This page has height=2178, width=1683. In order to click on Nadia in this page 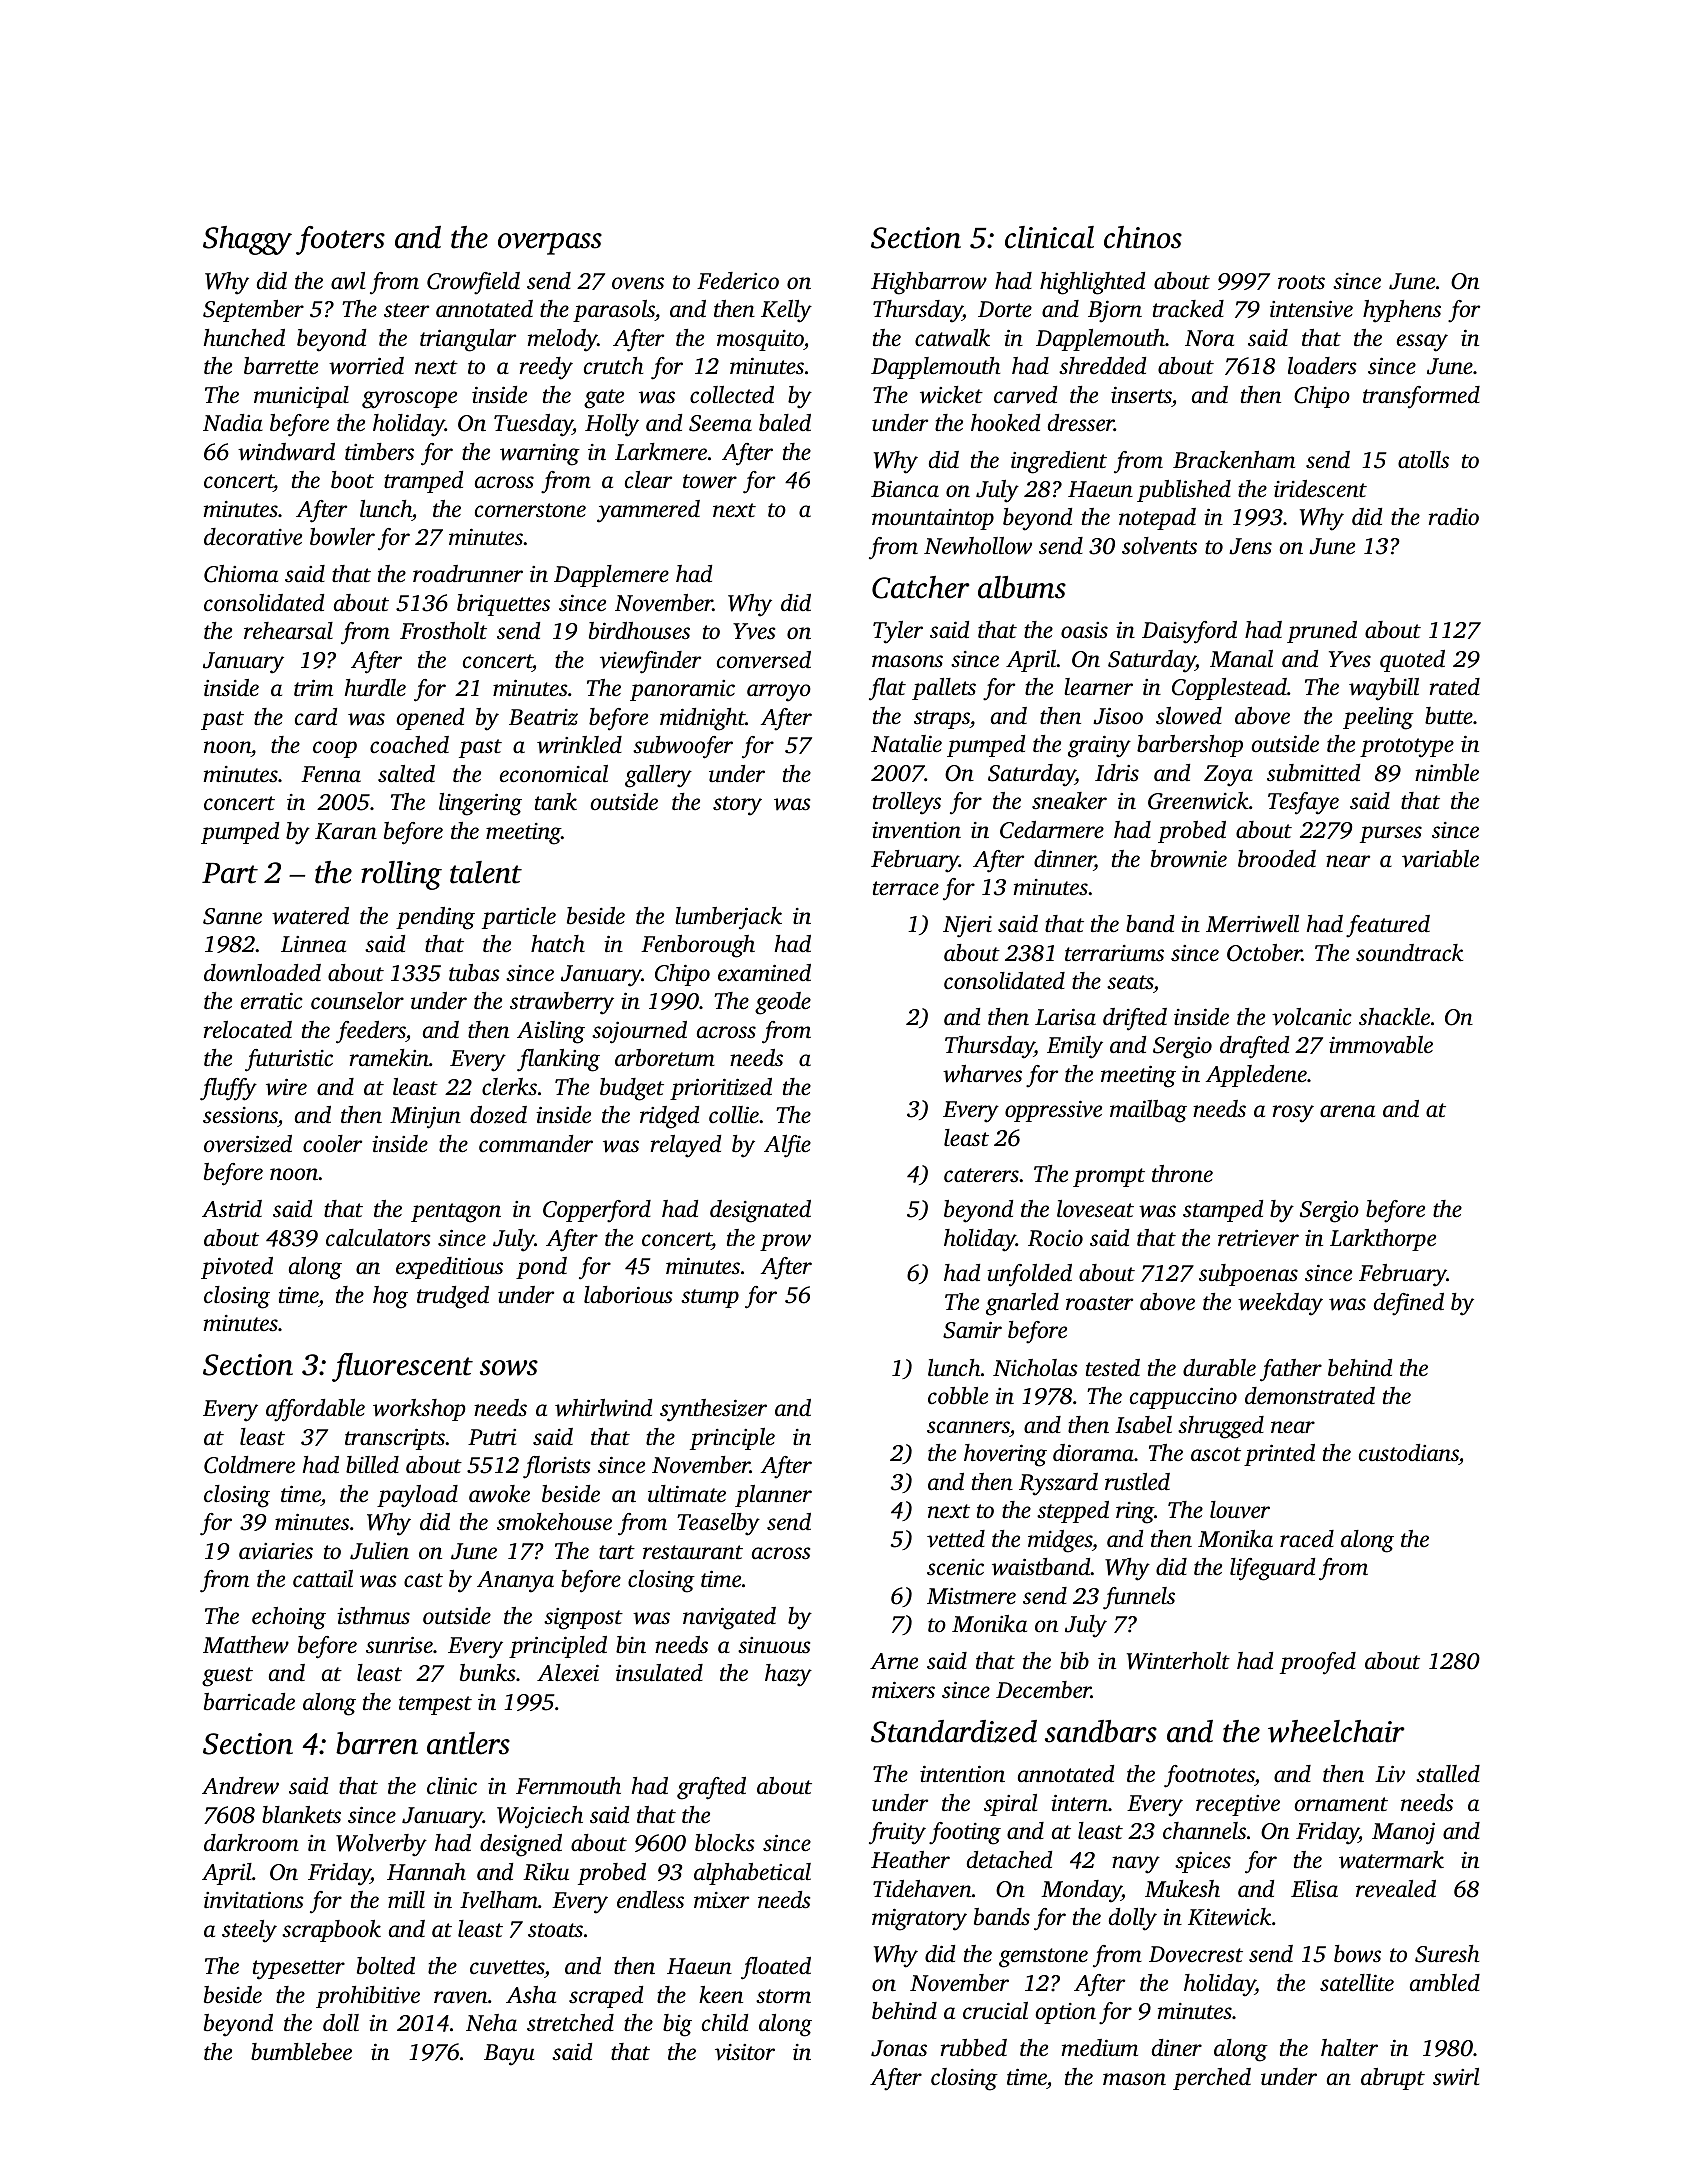, I will do `click(233, 423)`.
